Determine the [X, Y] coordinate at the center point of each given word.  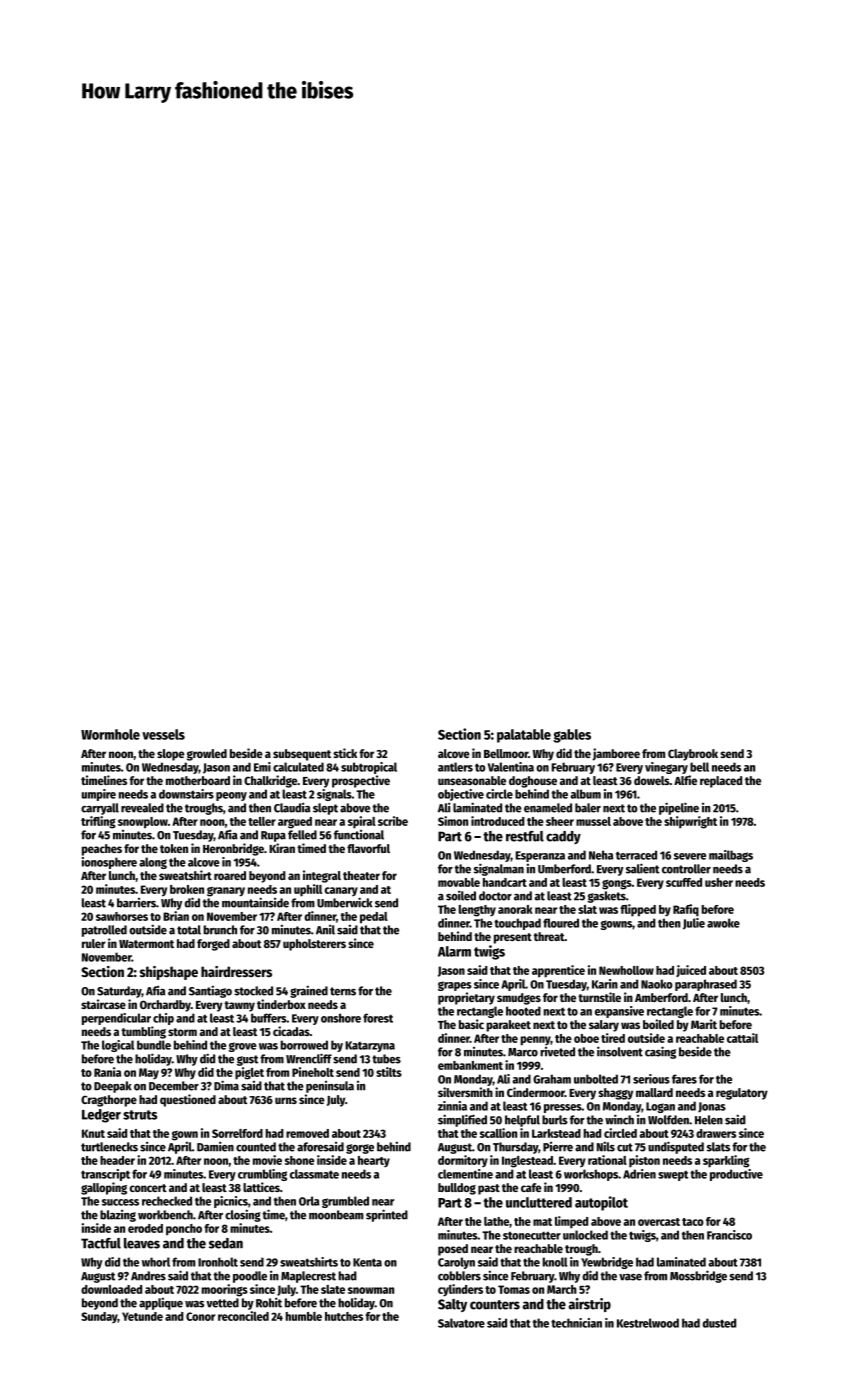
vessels [163, 734]
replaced [721, 782]
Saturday [119, 992]
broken [187, 889]
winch [619, 1119]
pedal [374, 918]
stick [345, 753]
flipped [638, 910]
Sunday [99, 1317]
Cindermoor [536, 1092]
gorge [360, 1149]
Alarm [454, 951]
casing [660, 1052]
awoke [723, 923]
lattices [261, 1187]
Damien [215, 1146]
